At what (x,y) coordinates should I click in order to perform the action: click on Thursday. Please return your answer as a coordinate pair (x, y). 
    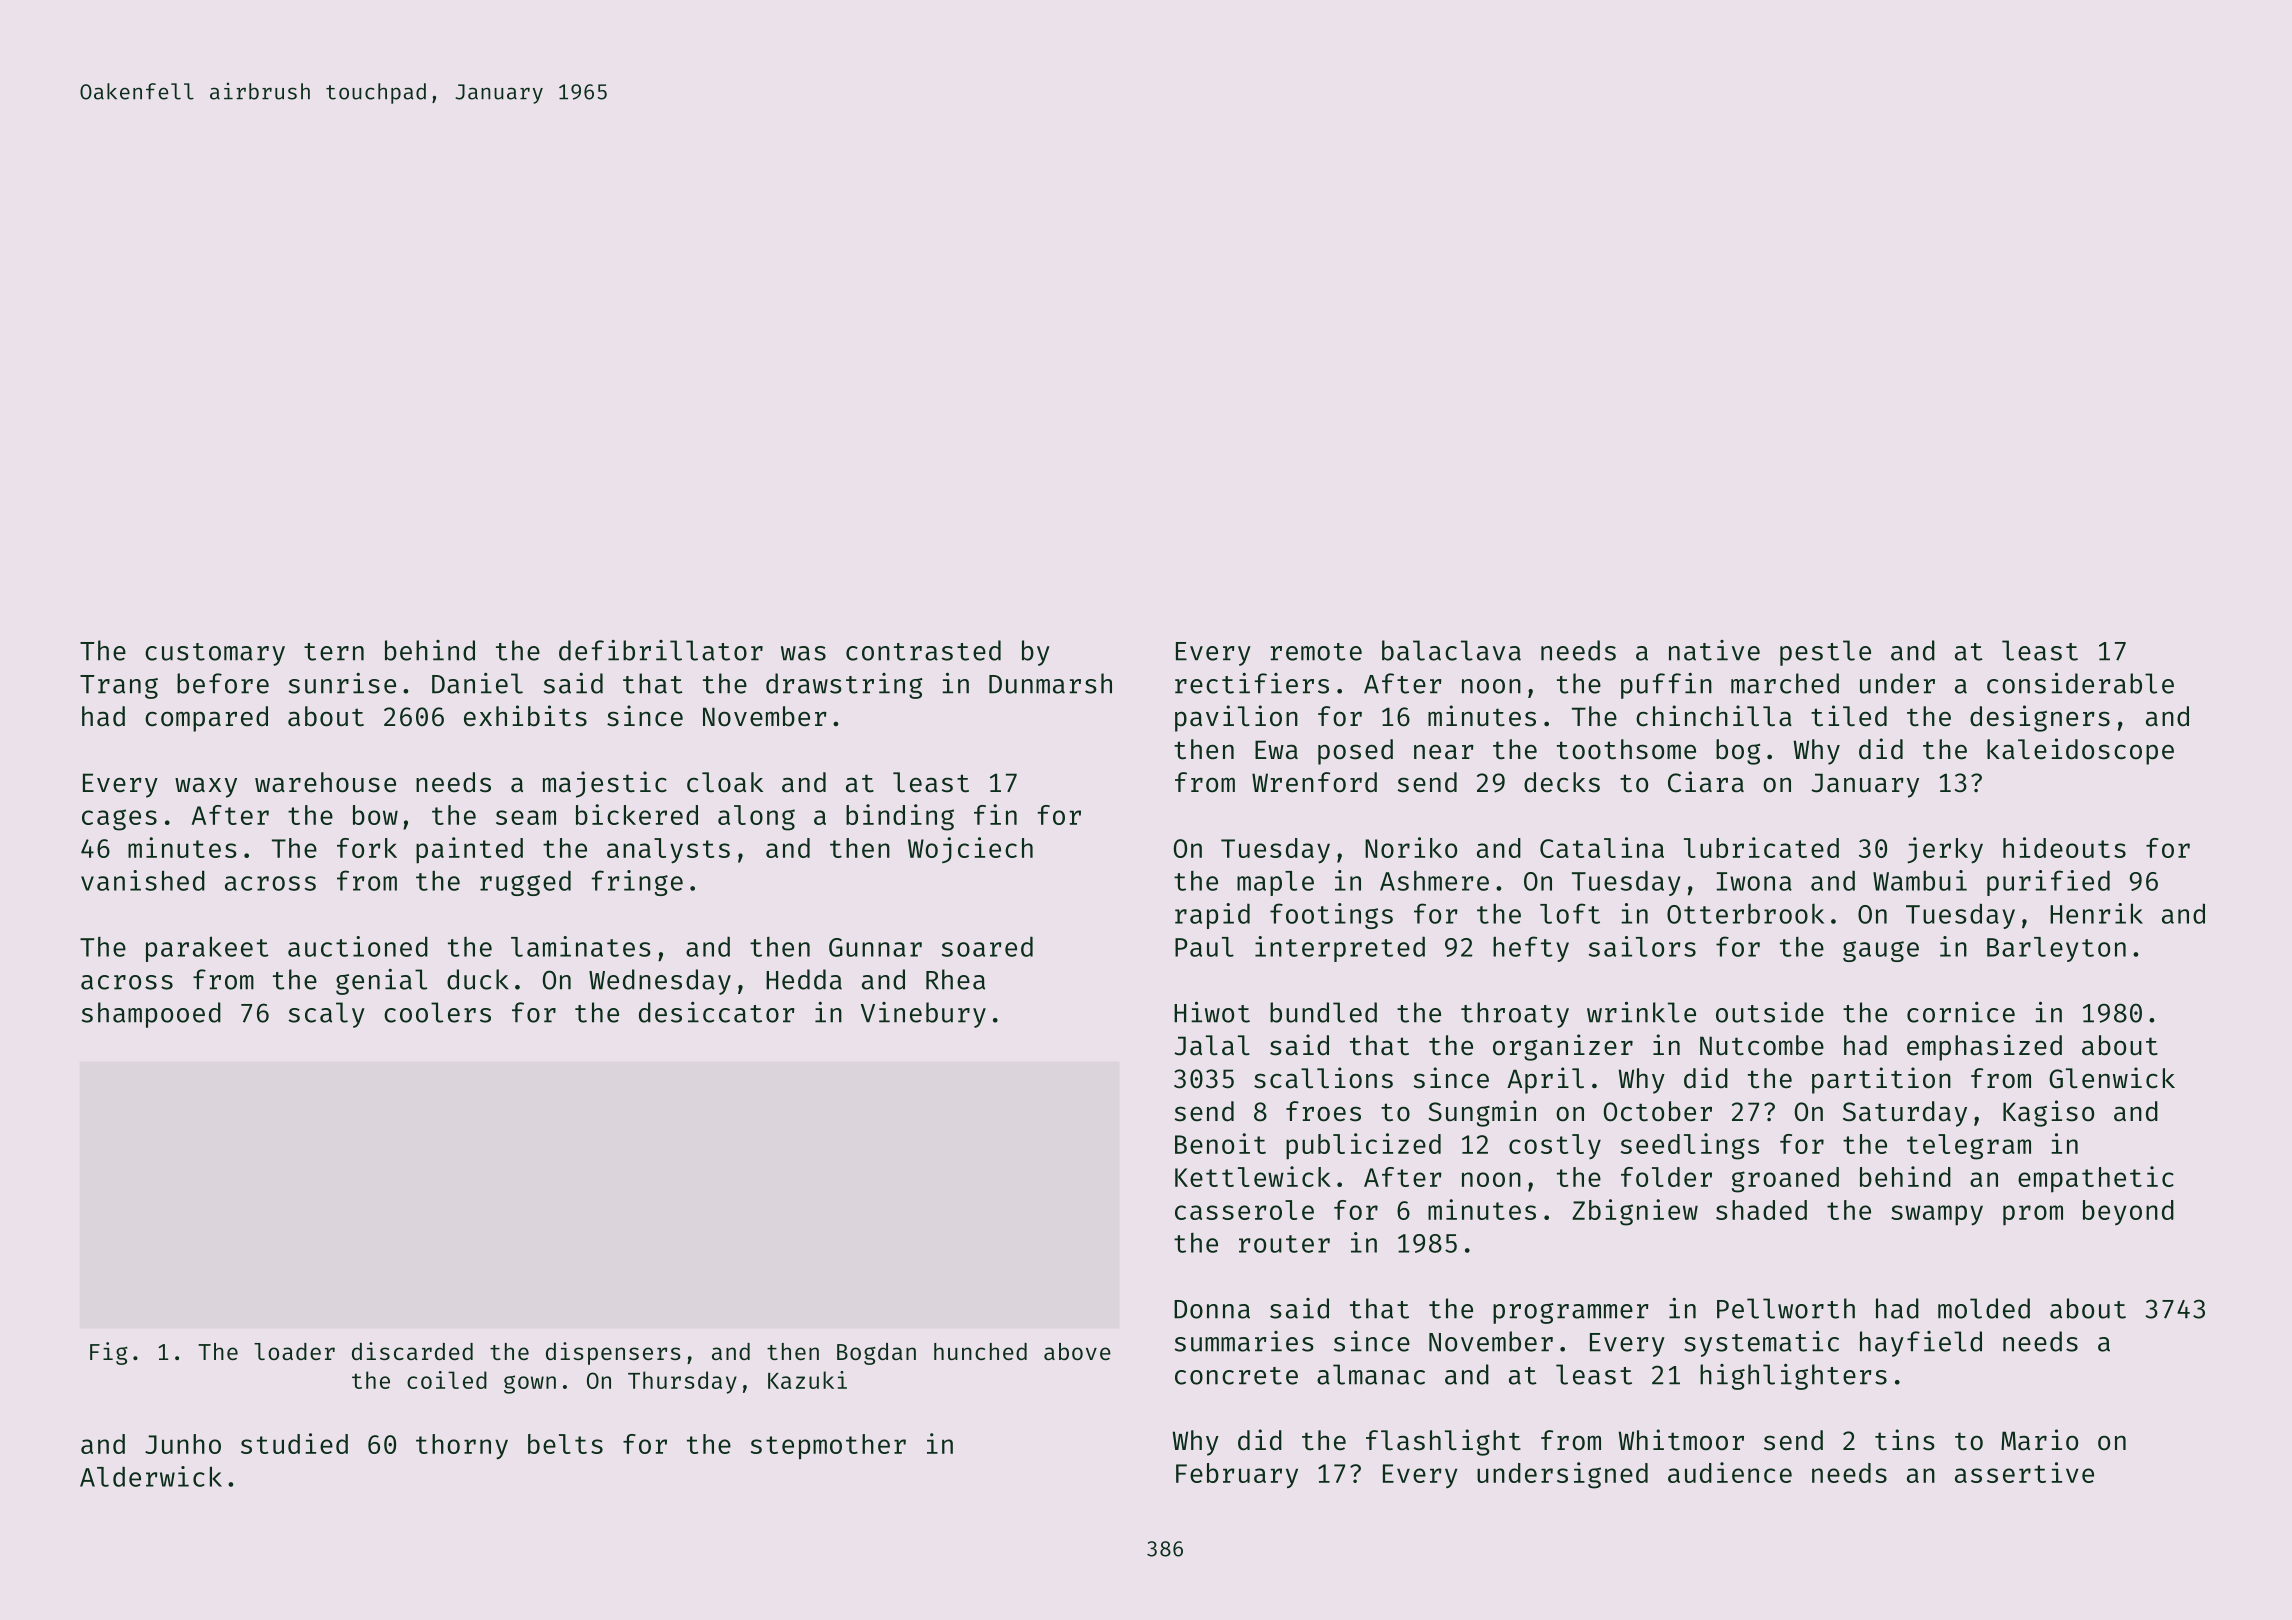
    Looking at the image, I should click on (682, 1382).
